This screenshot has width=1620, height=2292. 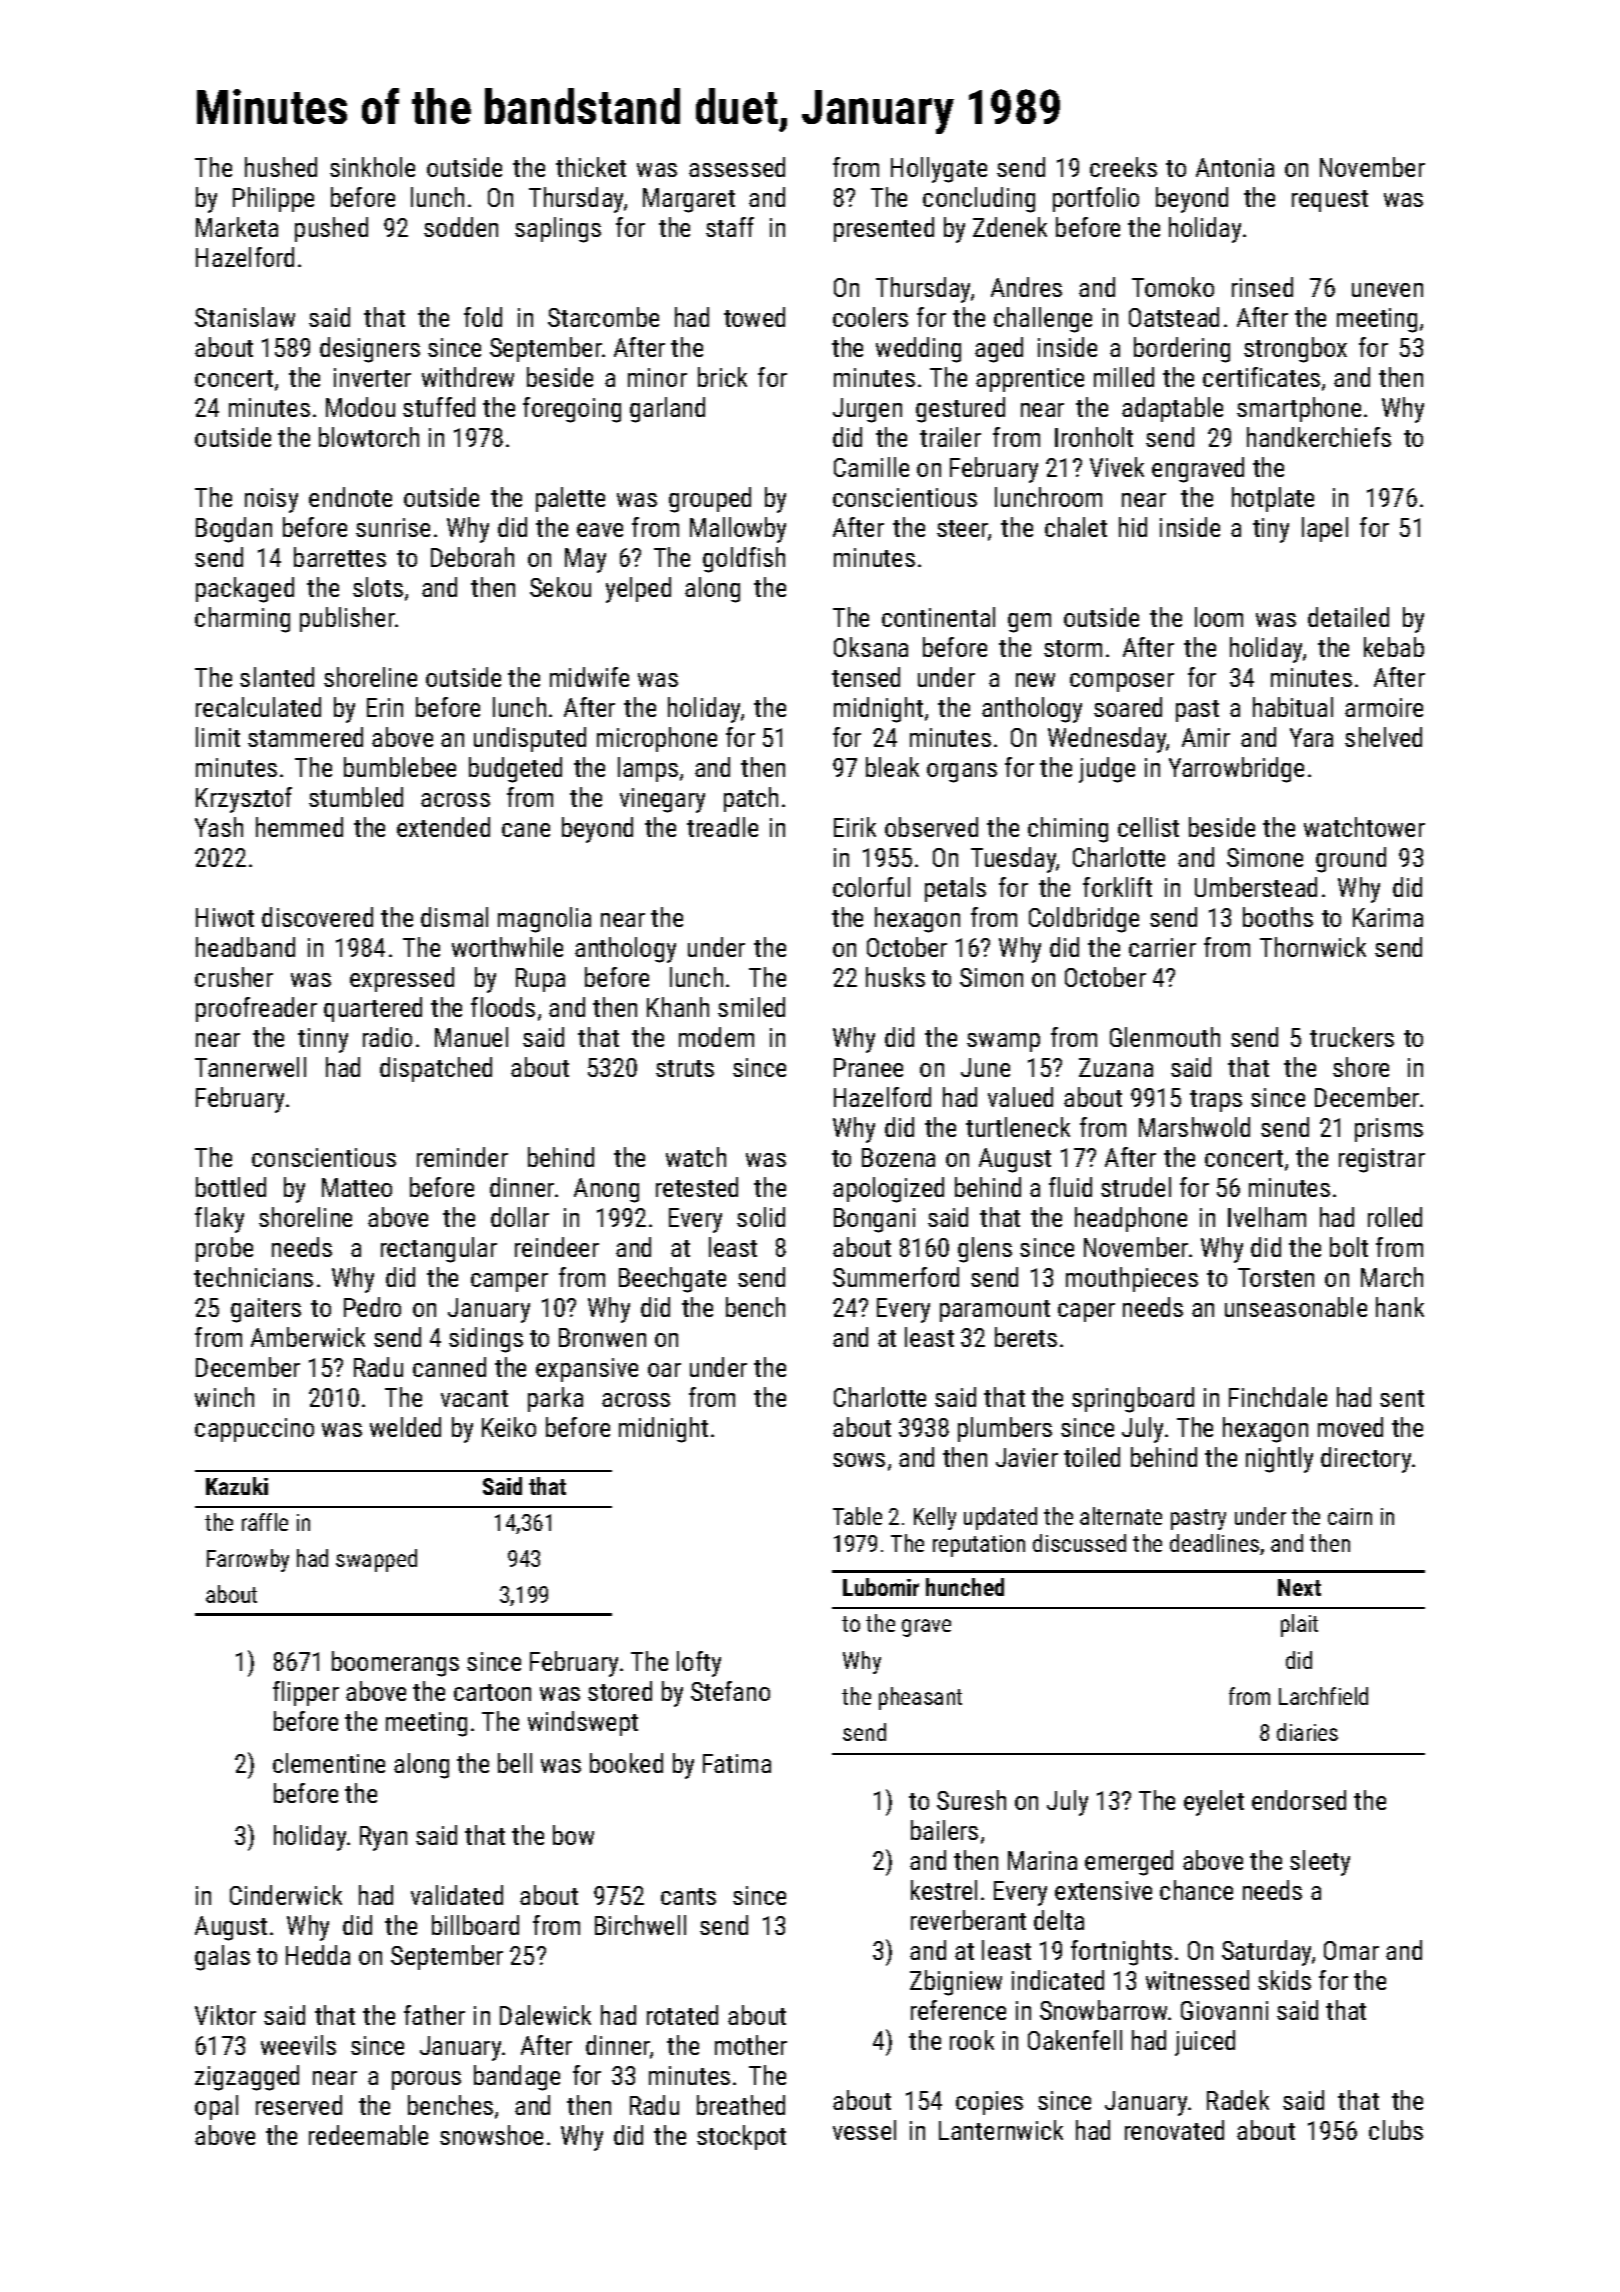 I want to click on sows, so click(x=859, y=1460).
